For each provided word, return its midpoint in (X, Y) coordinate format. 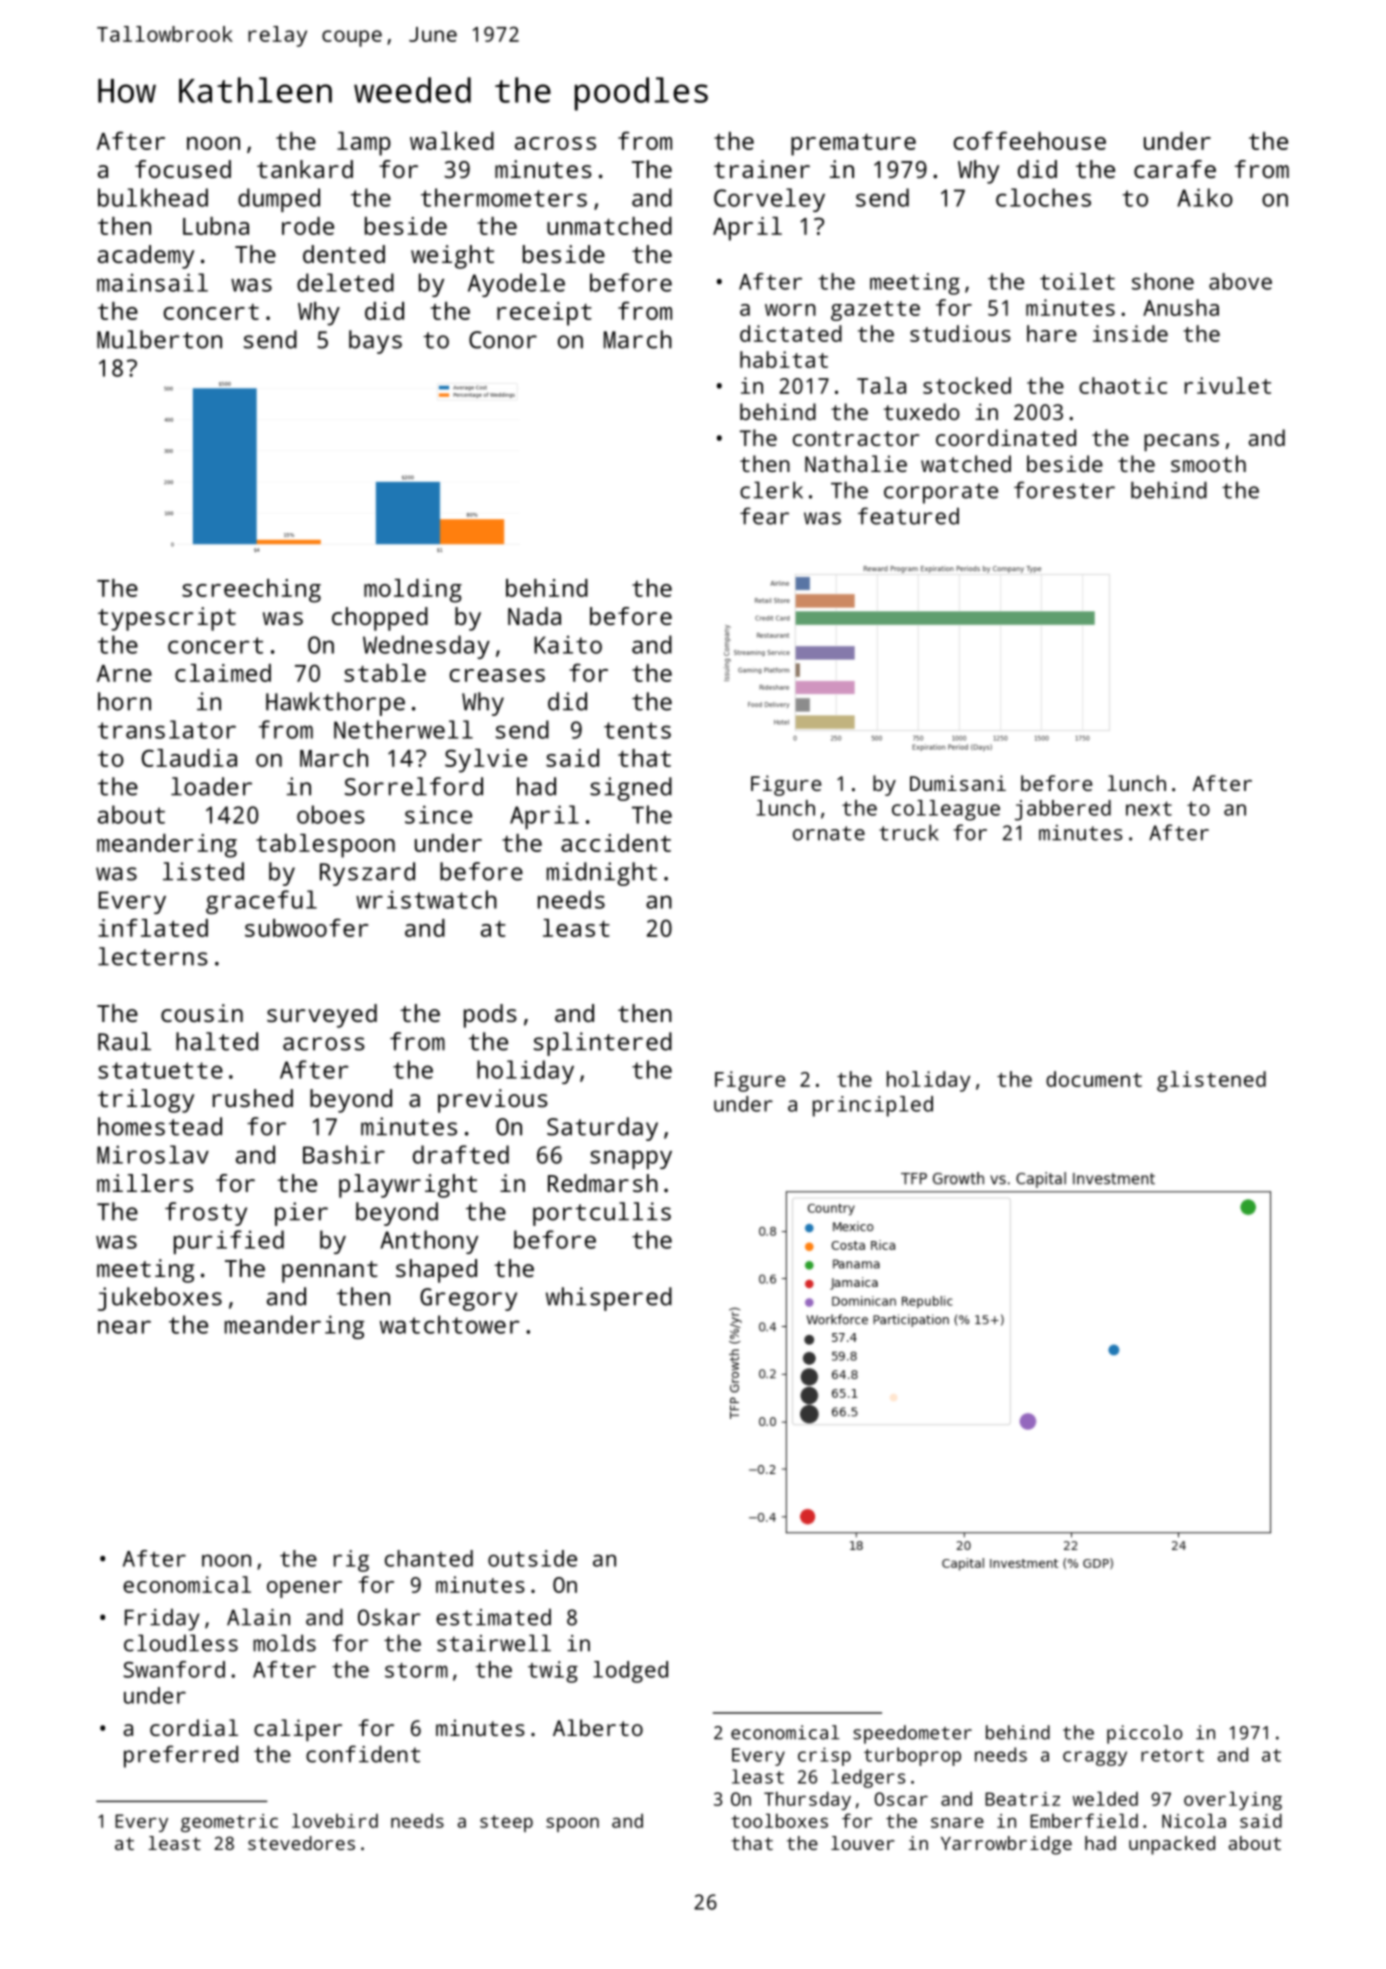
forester (1064, 490)
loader (211, 786)
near (124, 1327)
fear (764, 516)
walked (452, 141)
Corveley (769, 200)
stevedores (301, 1843)
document (1094, 1079)
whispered (609, 1299)
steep (506, 1823)
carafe (1175, 169)
